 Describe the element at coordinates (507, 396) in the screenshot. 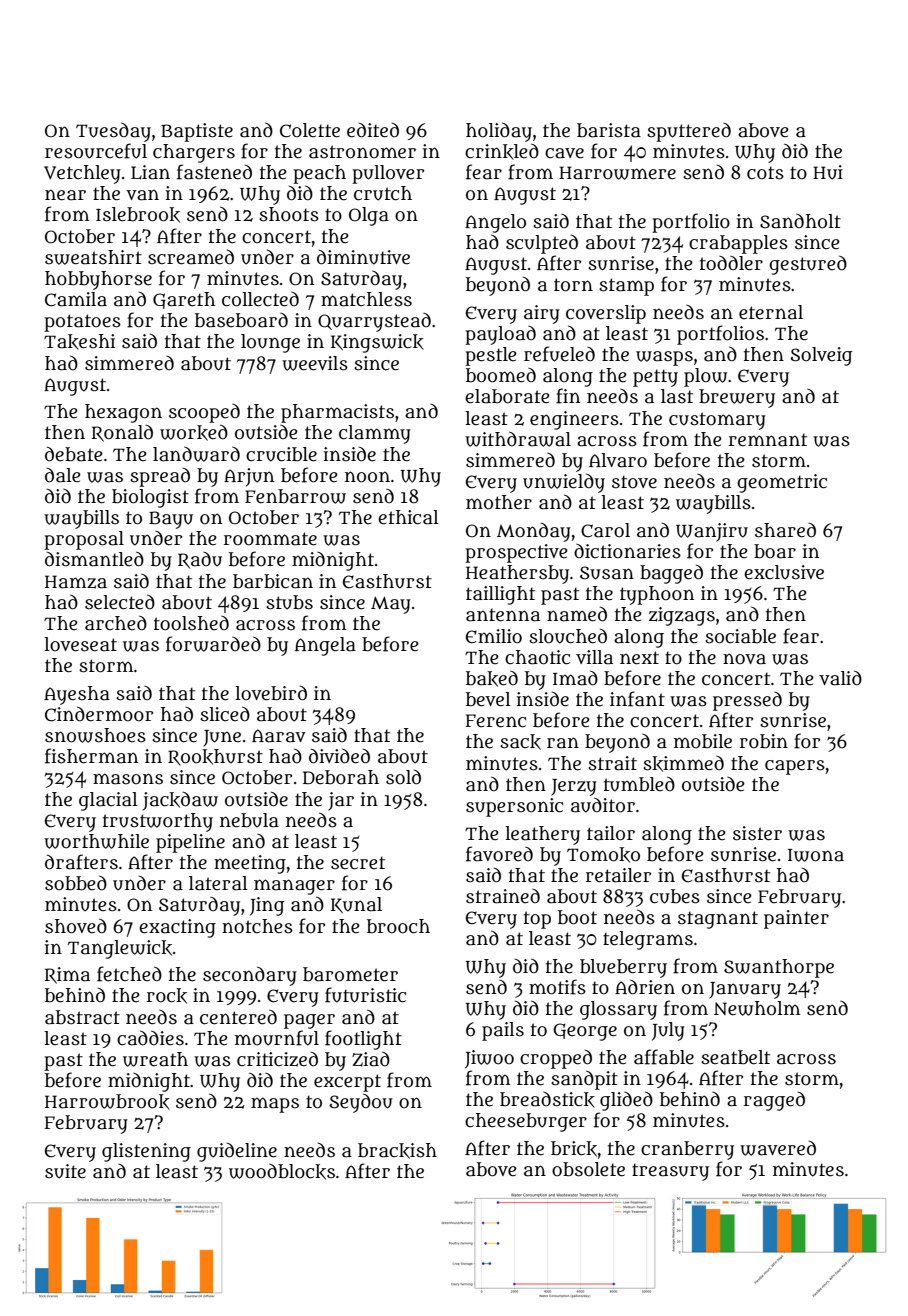

I see `elaborate` at that location.
